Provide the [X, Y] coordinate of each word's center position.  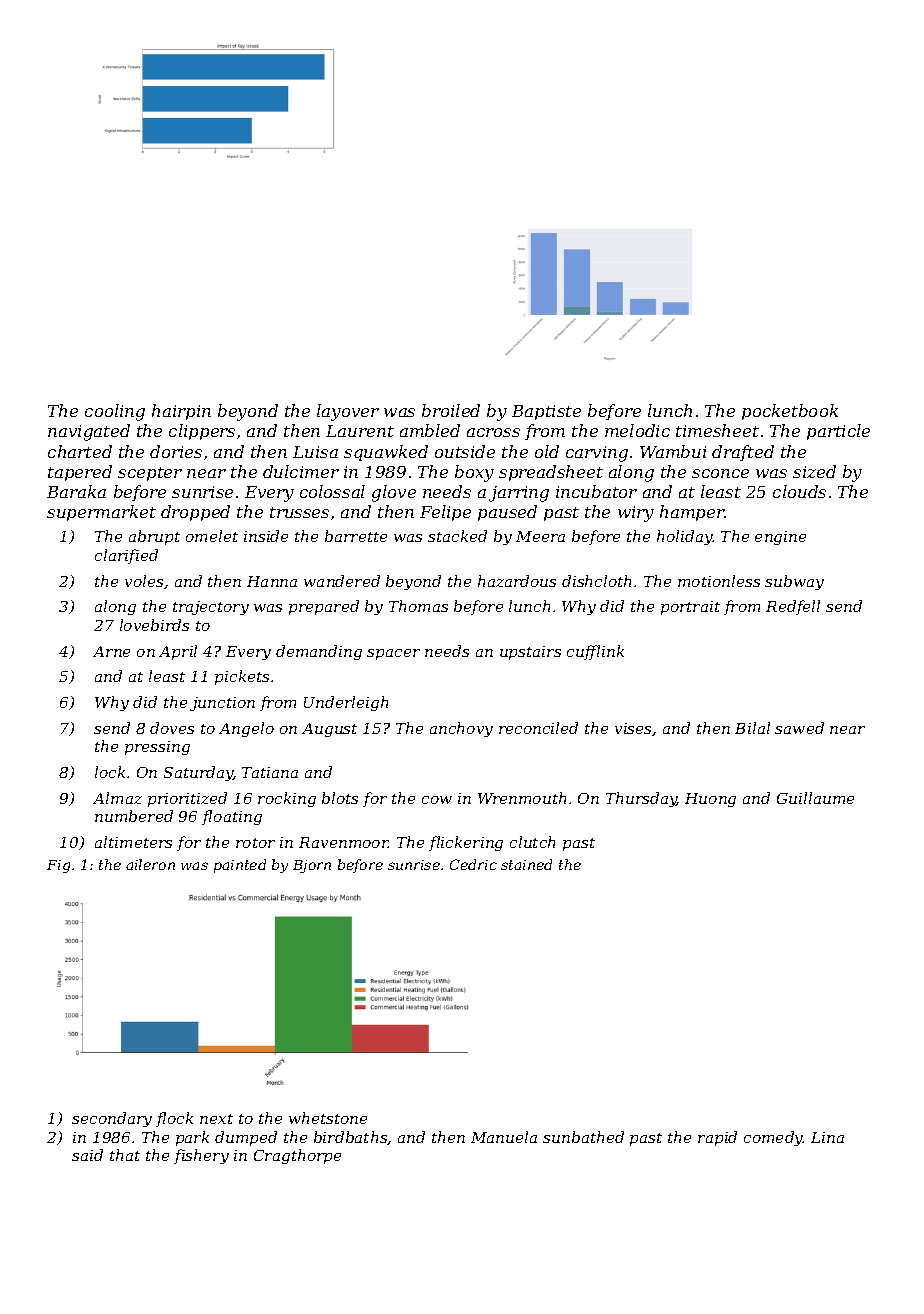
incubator [596, 491]
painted [240, 866]
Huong [710, 800]
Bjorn [312, 866]
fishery [201, 1156]
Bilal [752, 728]
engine [780, 538]
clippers [202, 432]
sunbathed [583, 1137]
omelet [212, 536]
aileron [150, 864]
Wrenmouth [522, 798]
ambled [430, 430]
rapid [717, 1138]
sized [814, 471]
